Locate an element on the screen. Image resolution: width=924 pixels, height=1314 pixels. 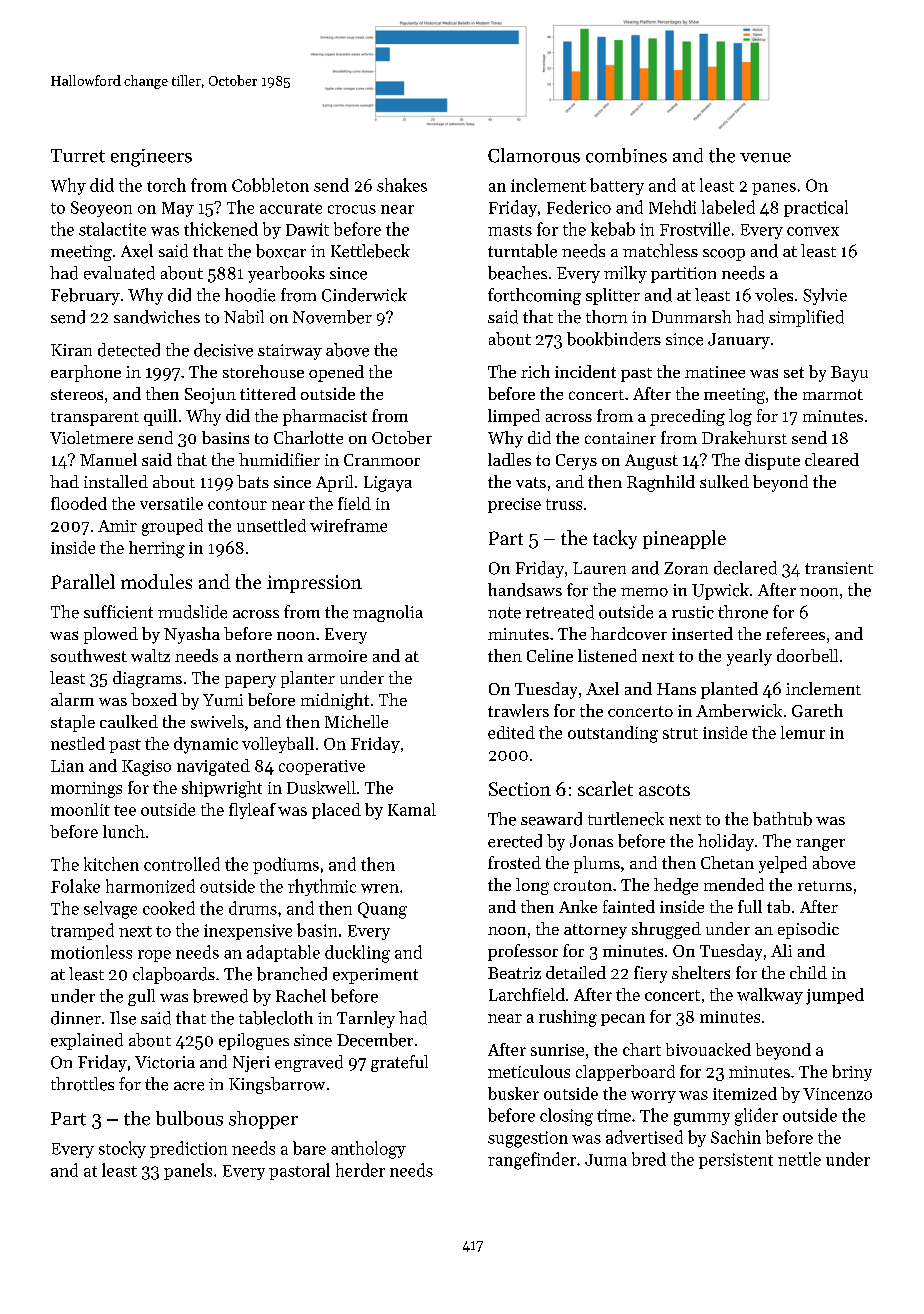
panels is located at coordinates (188, 1171).
